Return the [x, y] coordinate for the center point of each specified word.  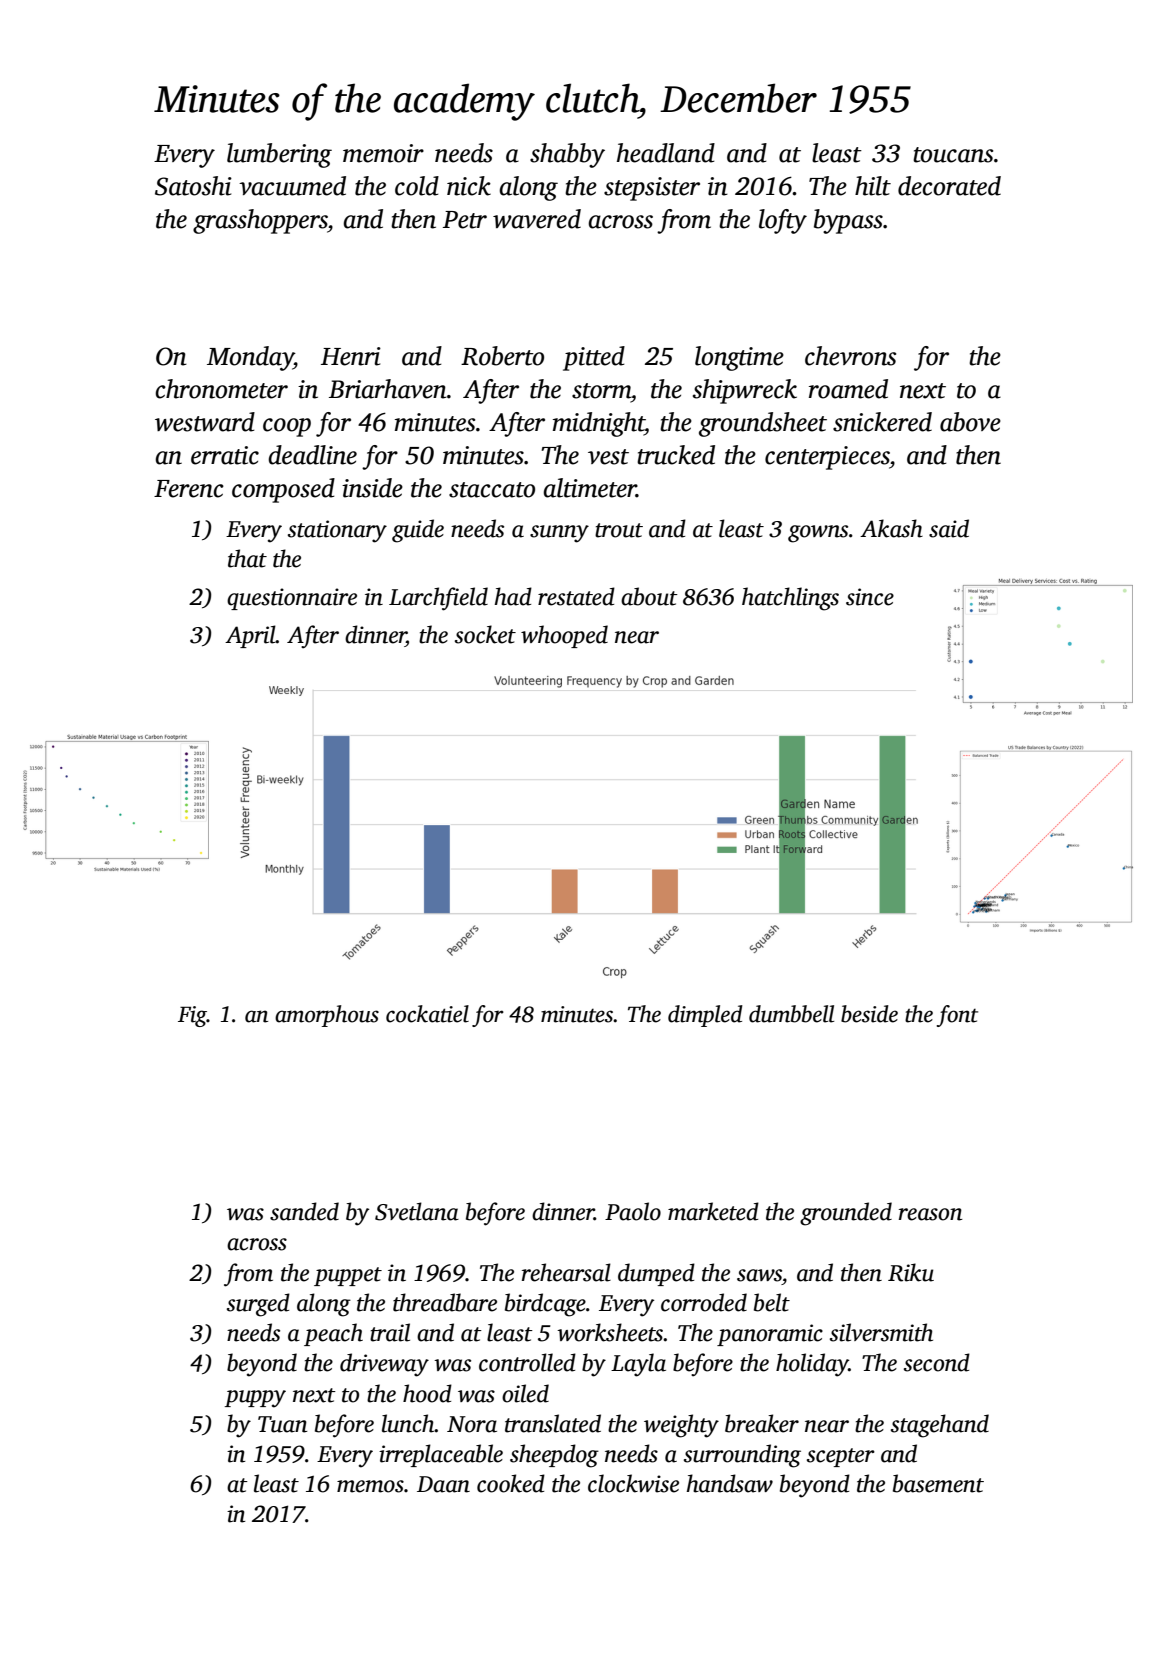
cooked [511, 1483]
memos [370, 1486]
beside [869, 1014]
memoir [383, 153]
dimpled [705, 1016]
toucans [953, 155]
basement [938, 1483]
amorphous [327, 1016]
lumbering [279, 155]
